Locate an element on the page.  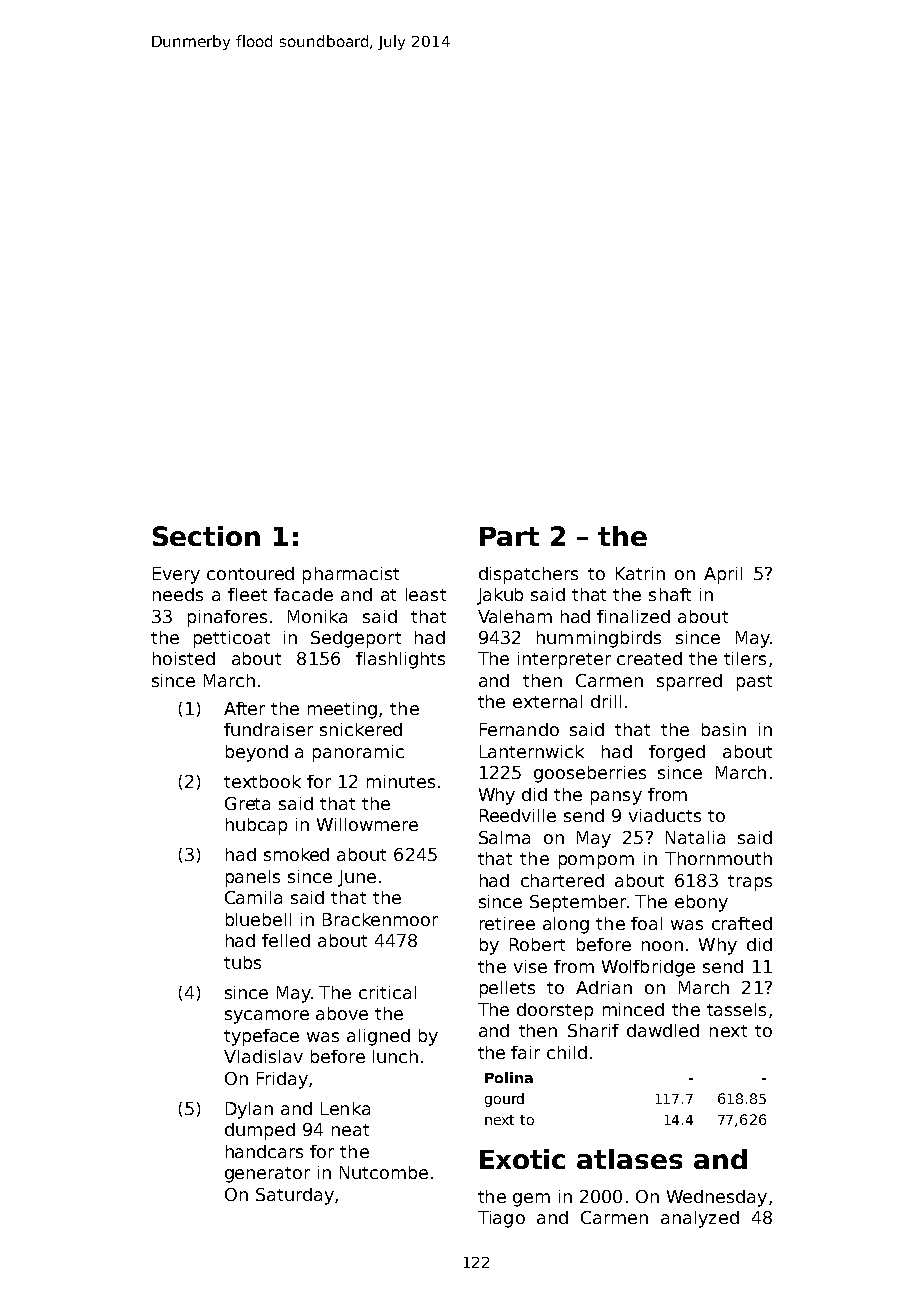
dispatchers is located at coordinates (528, 575).
